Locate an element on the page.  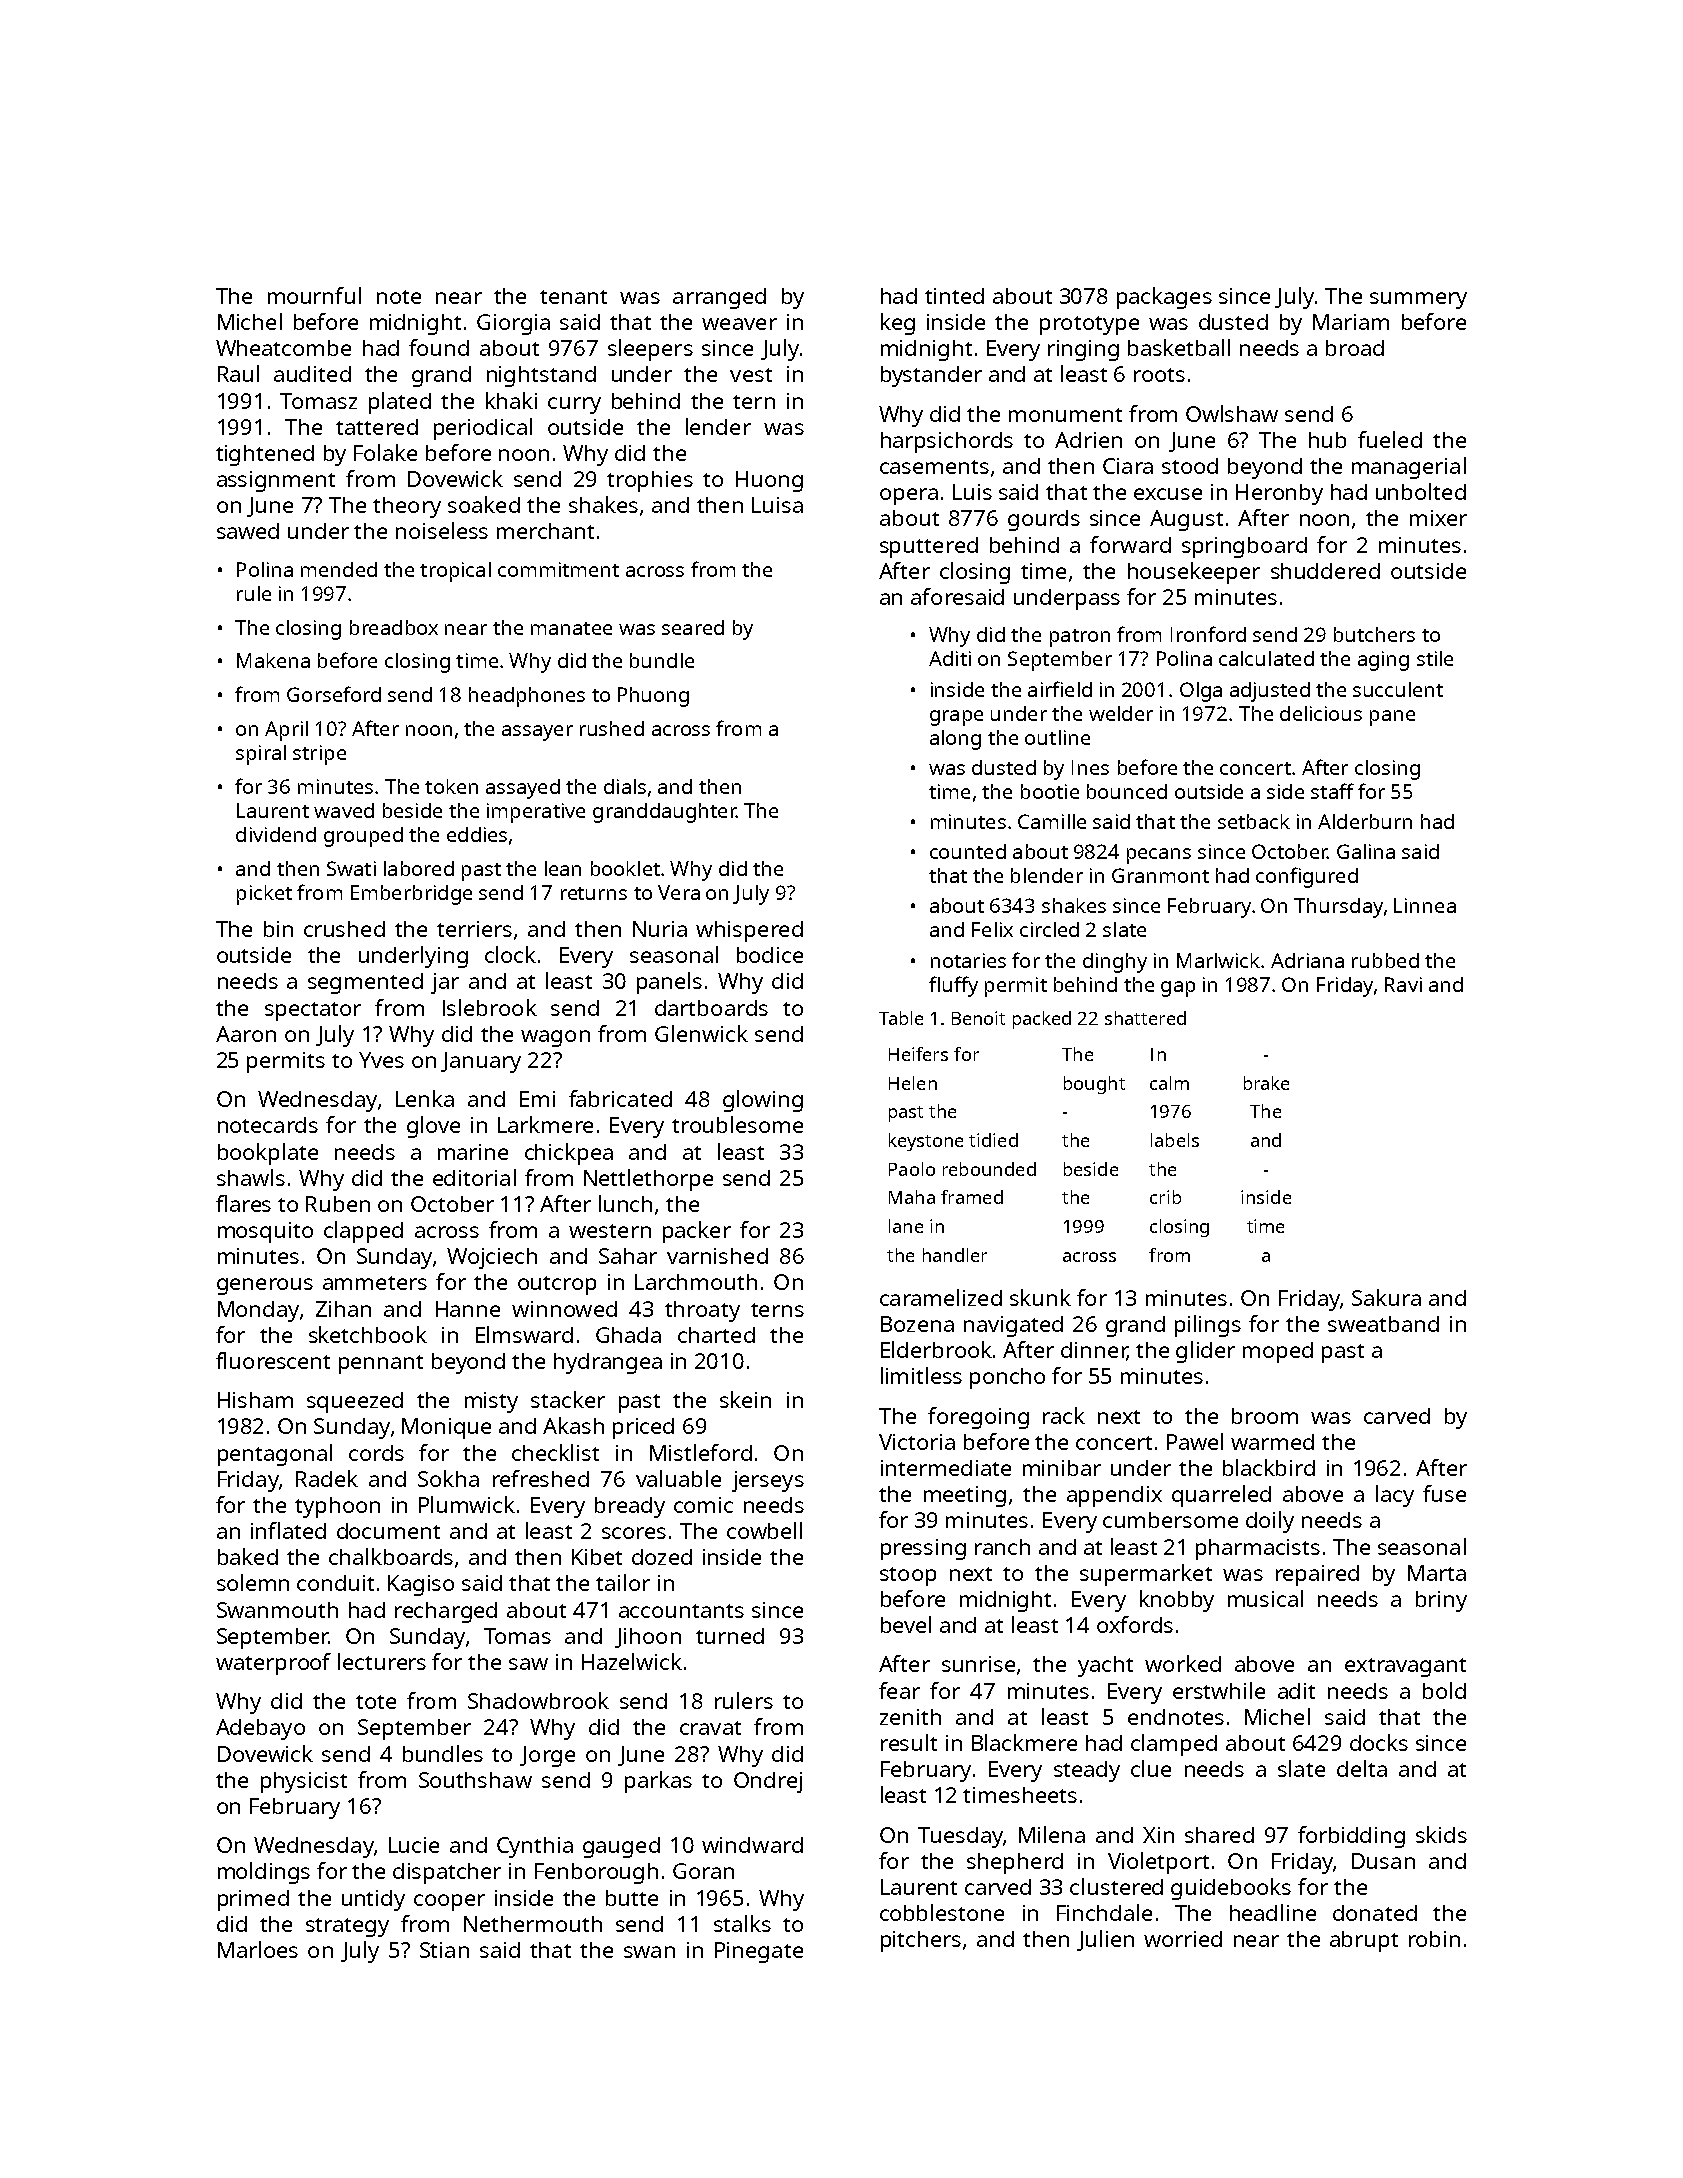
trophies is located at coordinates (650, 481).
